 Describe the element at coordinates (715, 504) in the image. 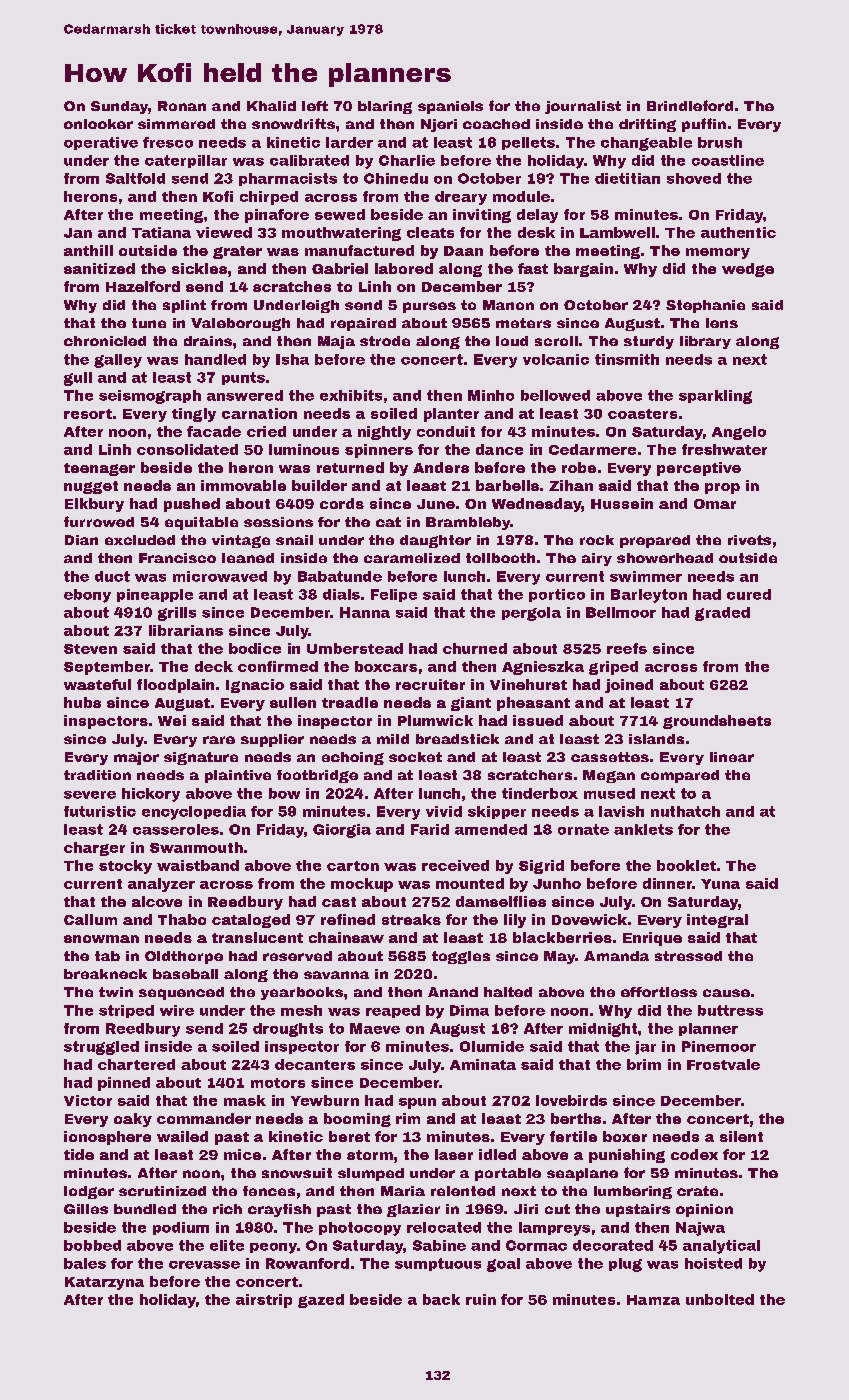

I see `Omar` at that location.
